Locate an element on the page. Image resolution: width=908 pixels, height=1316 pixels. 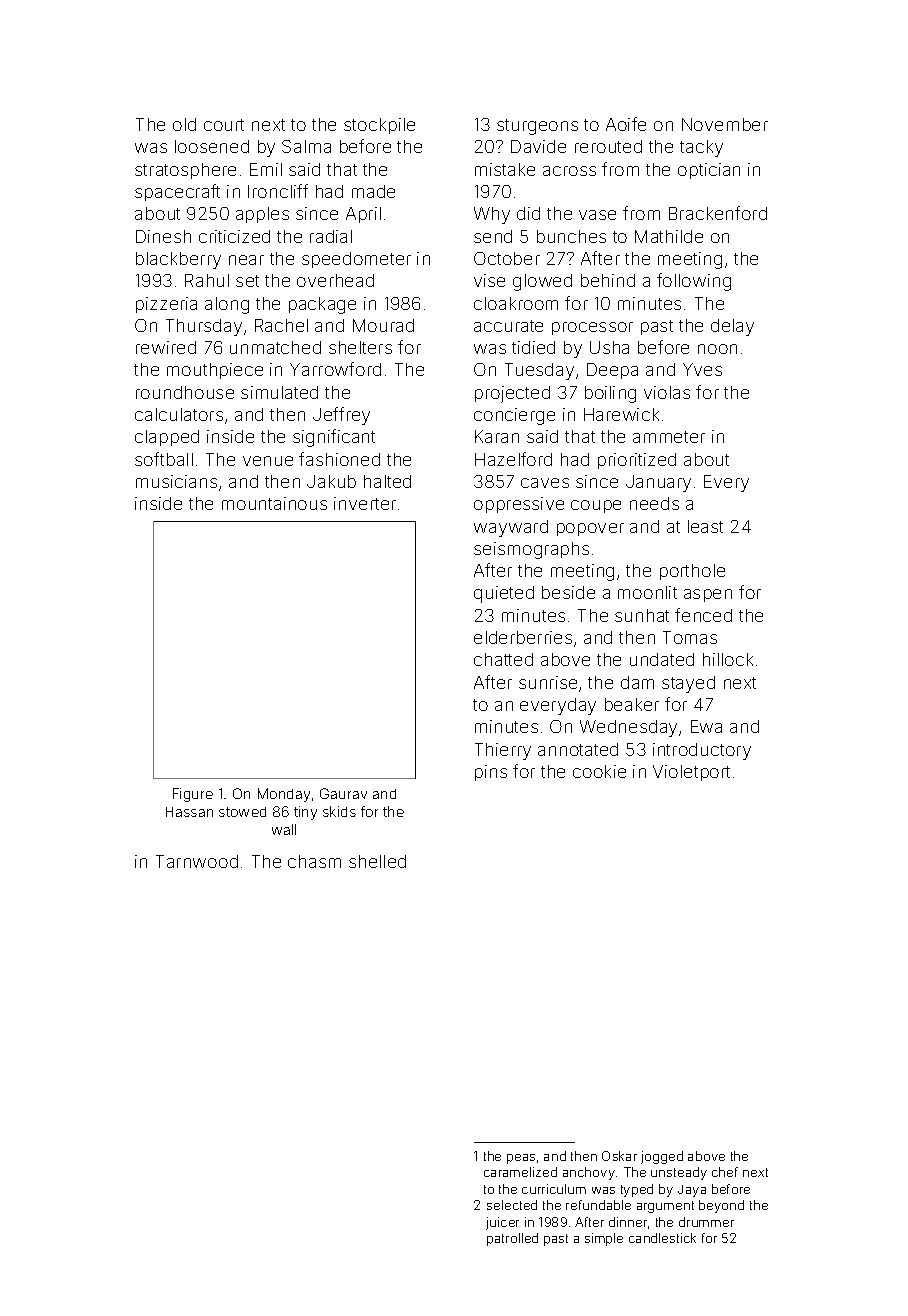
following is located at coordinates (694, 282).
